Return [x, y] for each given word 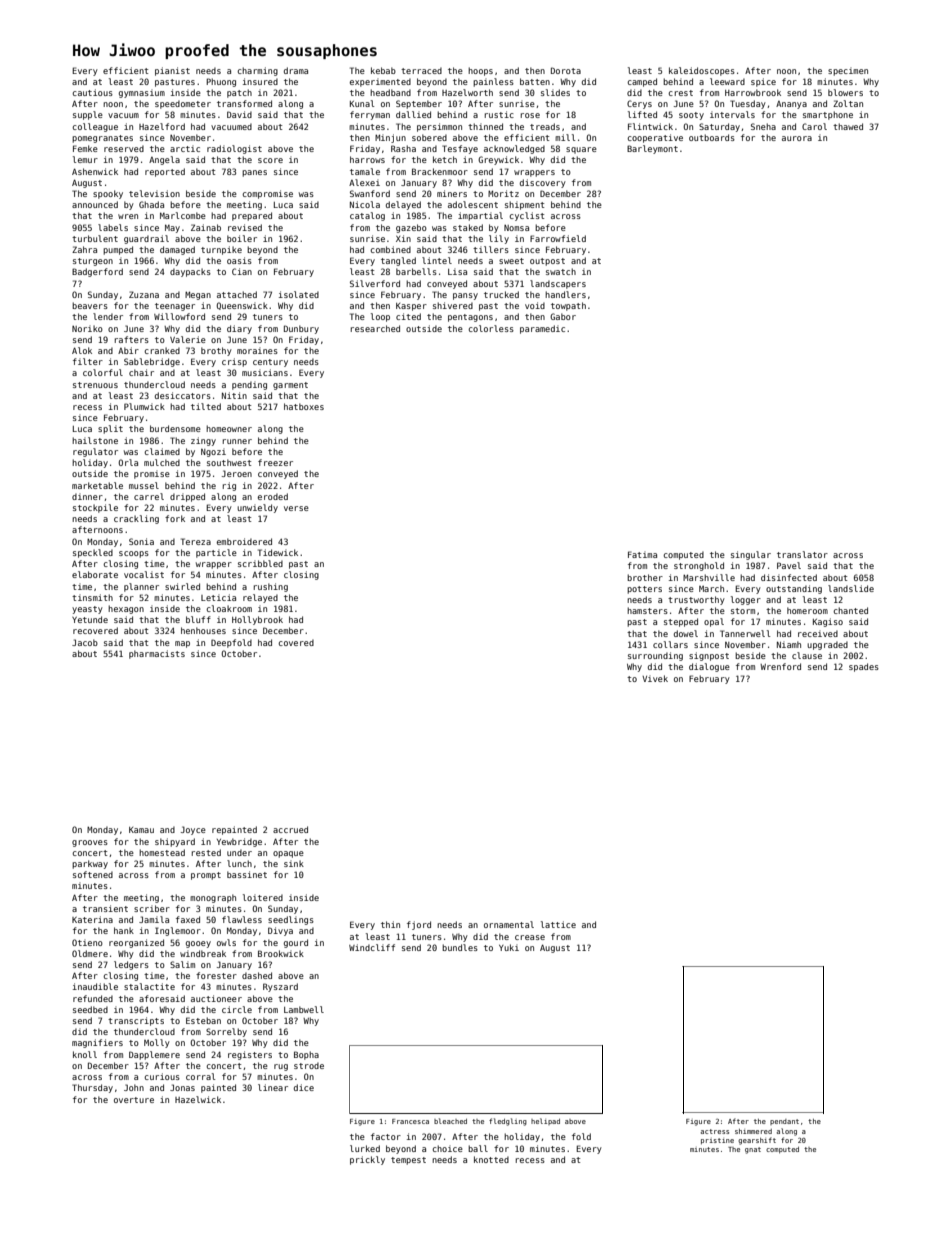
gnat [753, 1150]
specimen [848, 71]
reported [165, 172]
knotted [491, 1159]
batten [535, 81]
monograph [213, 898]
